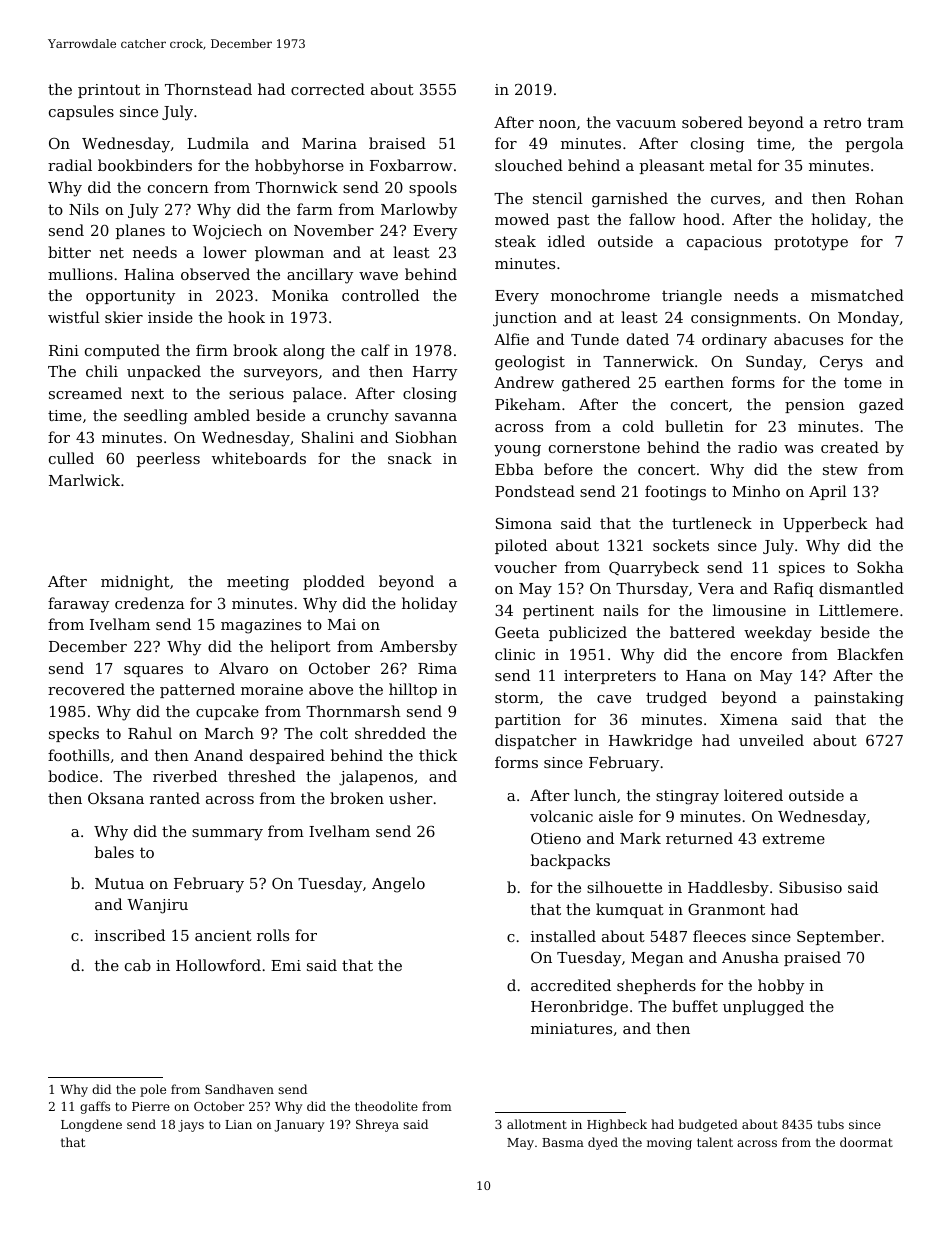 This document has width=952, height=1233. What do you see at coordinates (81, 112) in the document?
I see `capsules` at bounding box center [81, 112].
